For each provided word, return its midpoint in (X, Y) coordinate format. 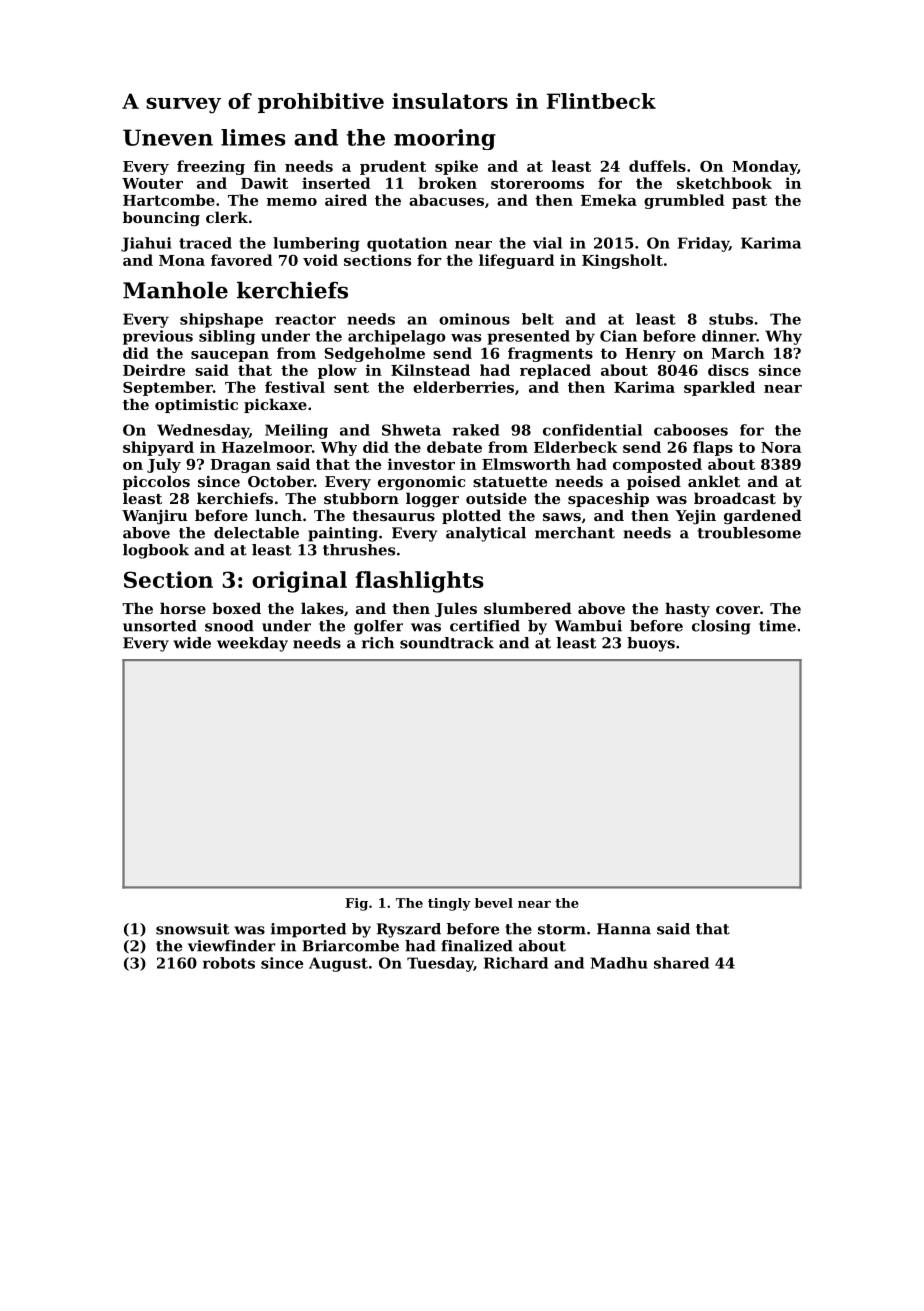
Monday (764, 167)
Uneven (168, 137)
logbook (156, 551)
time (777, 626)
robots (229, 963)
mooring (445, 139)
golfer (378, 627)
